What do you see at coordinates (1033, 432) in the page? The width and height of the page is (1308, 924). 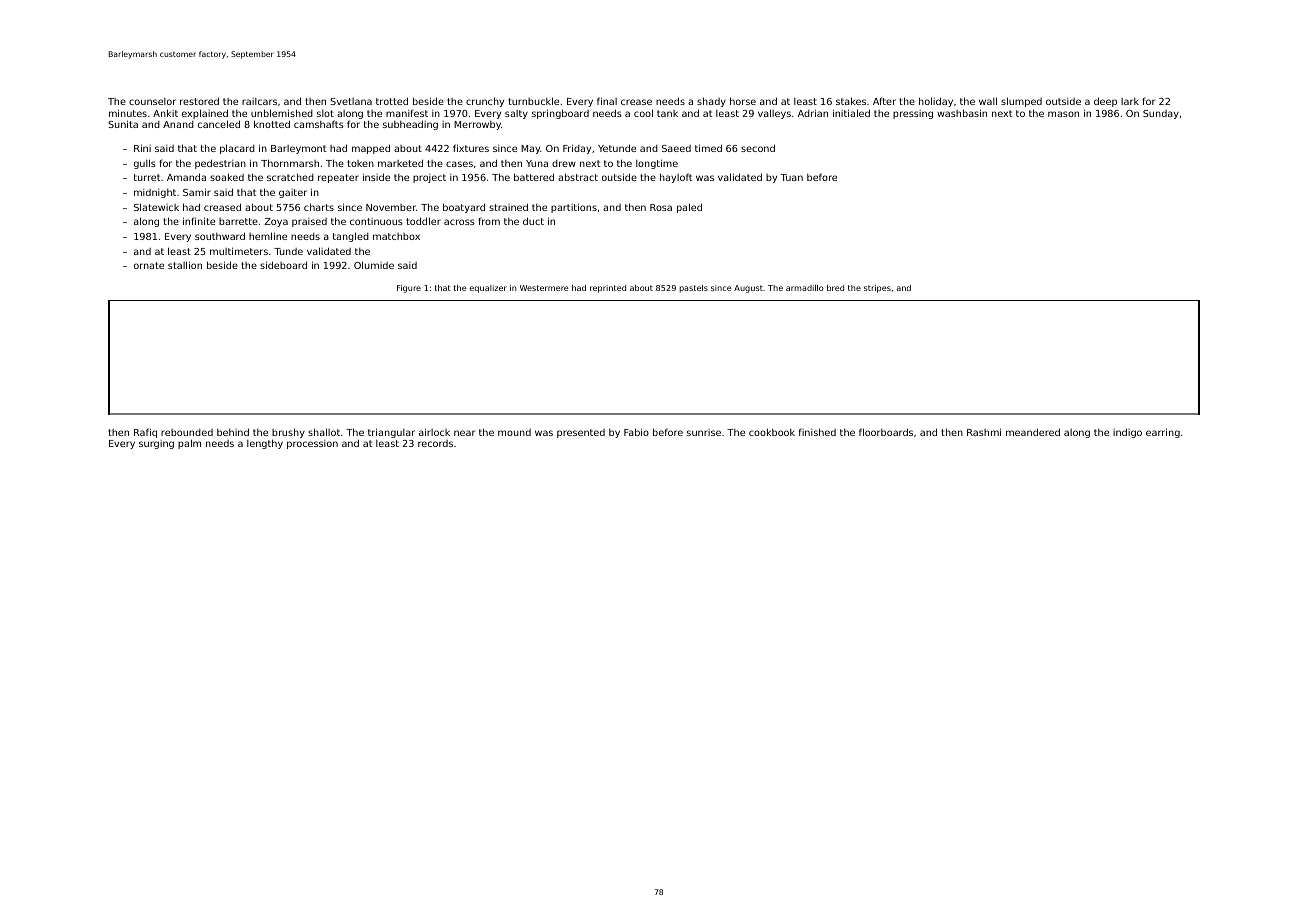 I see `meandered` at bounding box center [1033, 432].
